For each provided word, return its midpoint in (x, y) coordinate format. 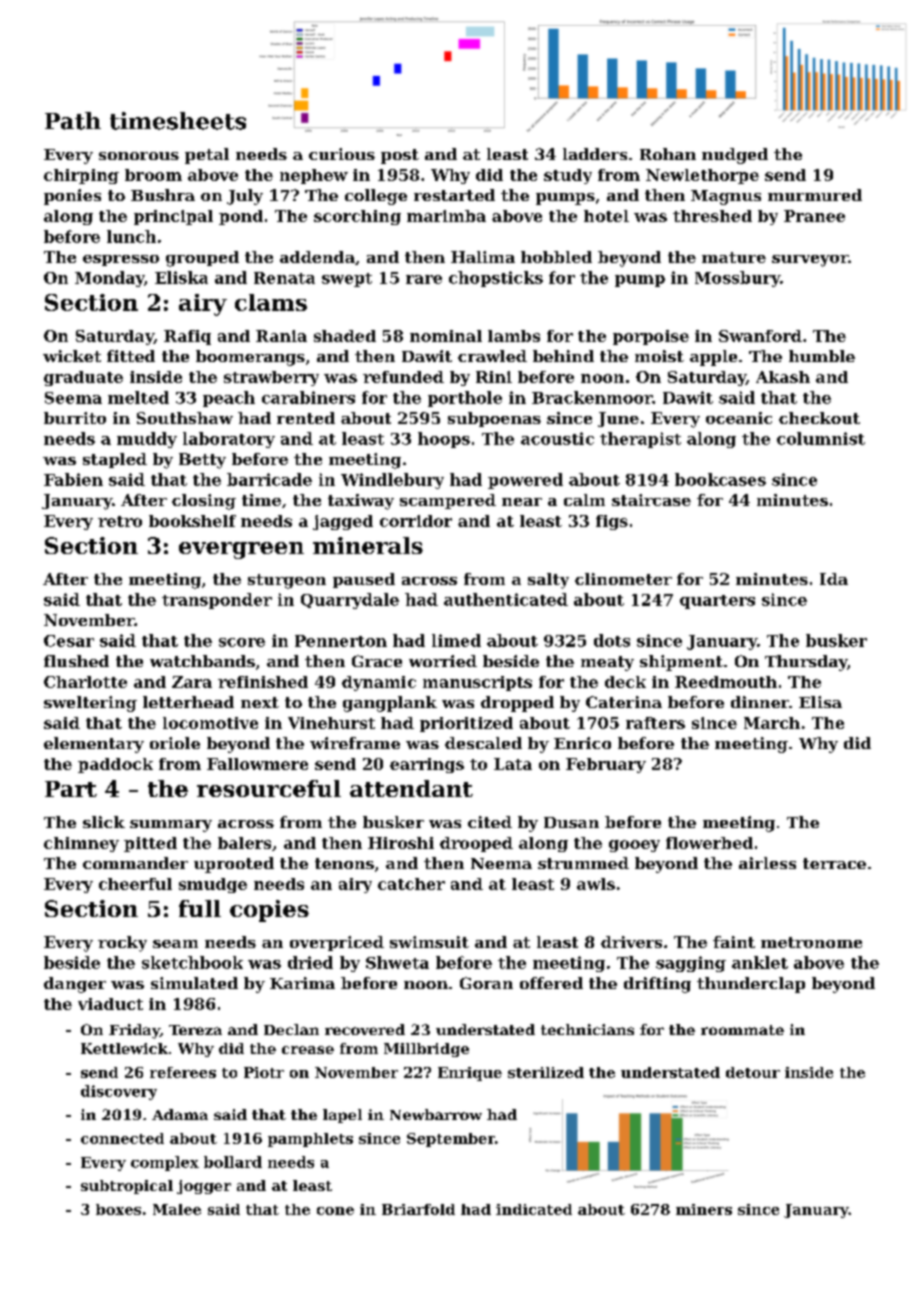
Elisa (820, 702)
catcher (411, 884)
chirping (81, 176)
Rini (494, 377)
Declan (291, 1029)
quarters (717, 602)
